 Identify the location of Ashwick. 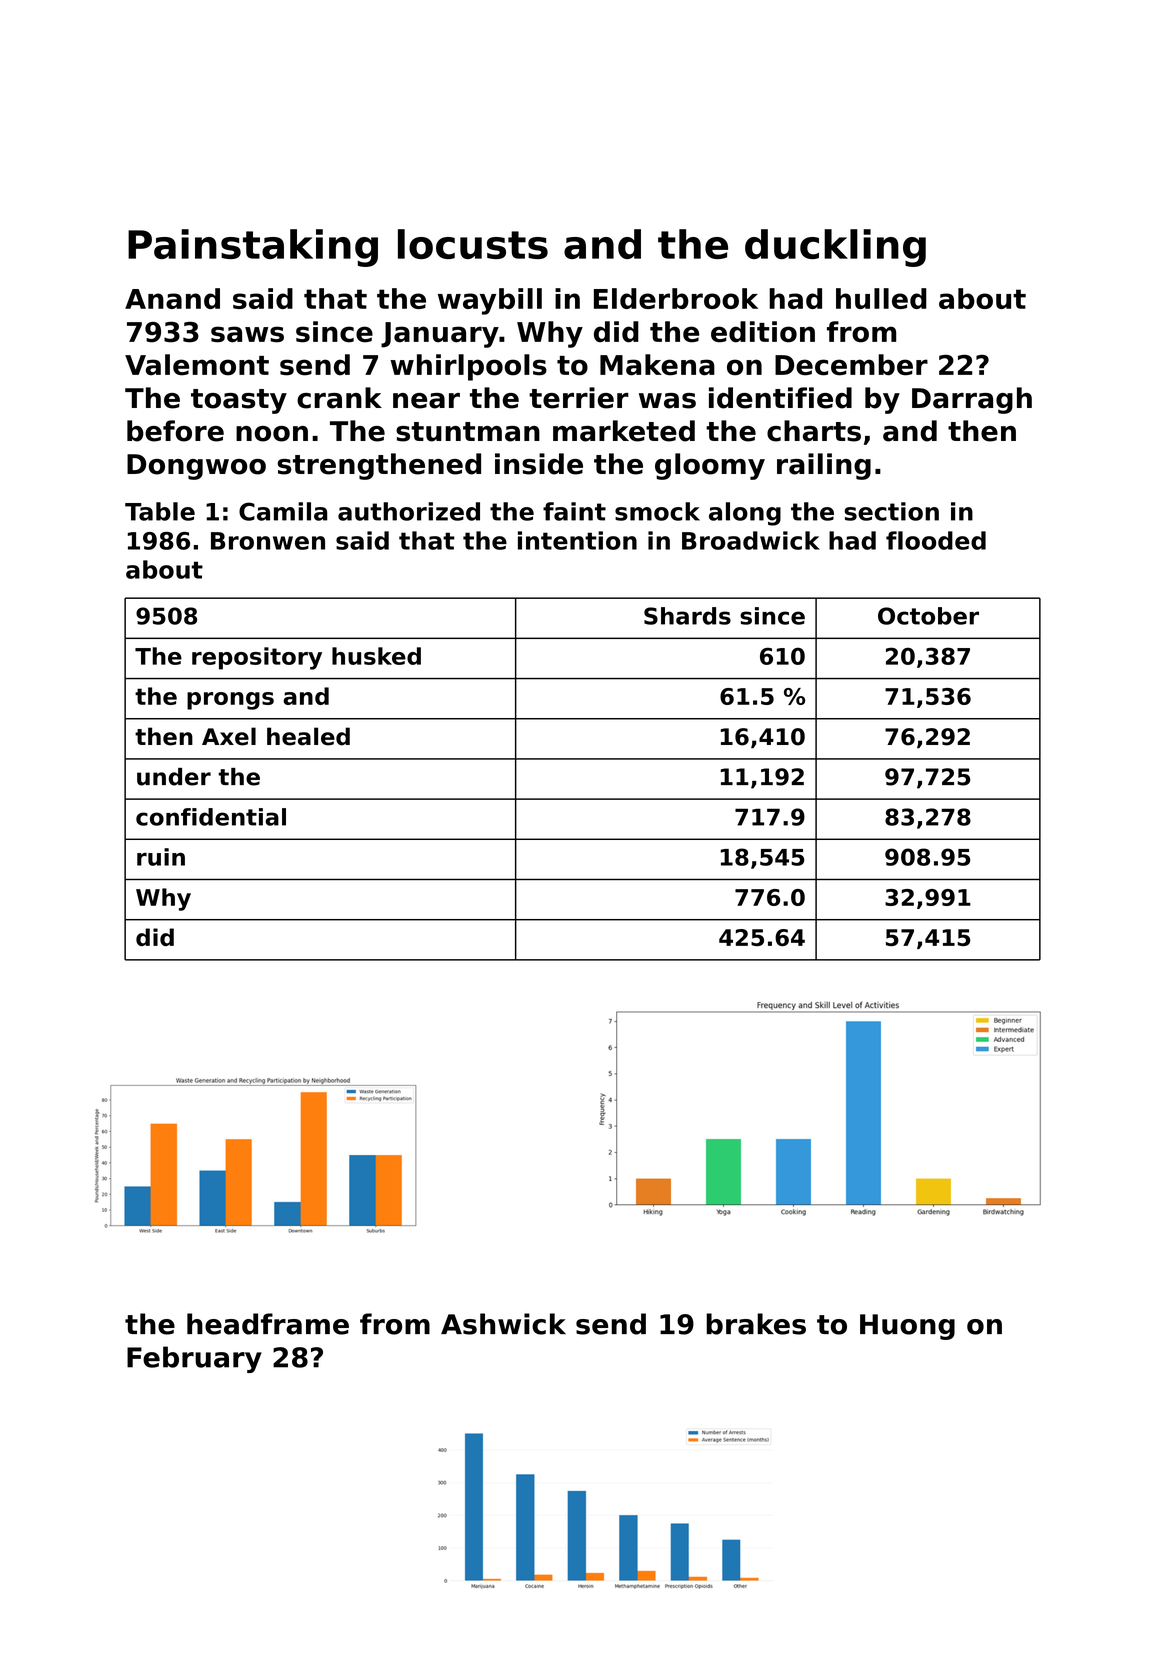
(503, 1324).
